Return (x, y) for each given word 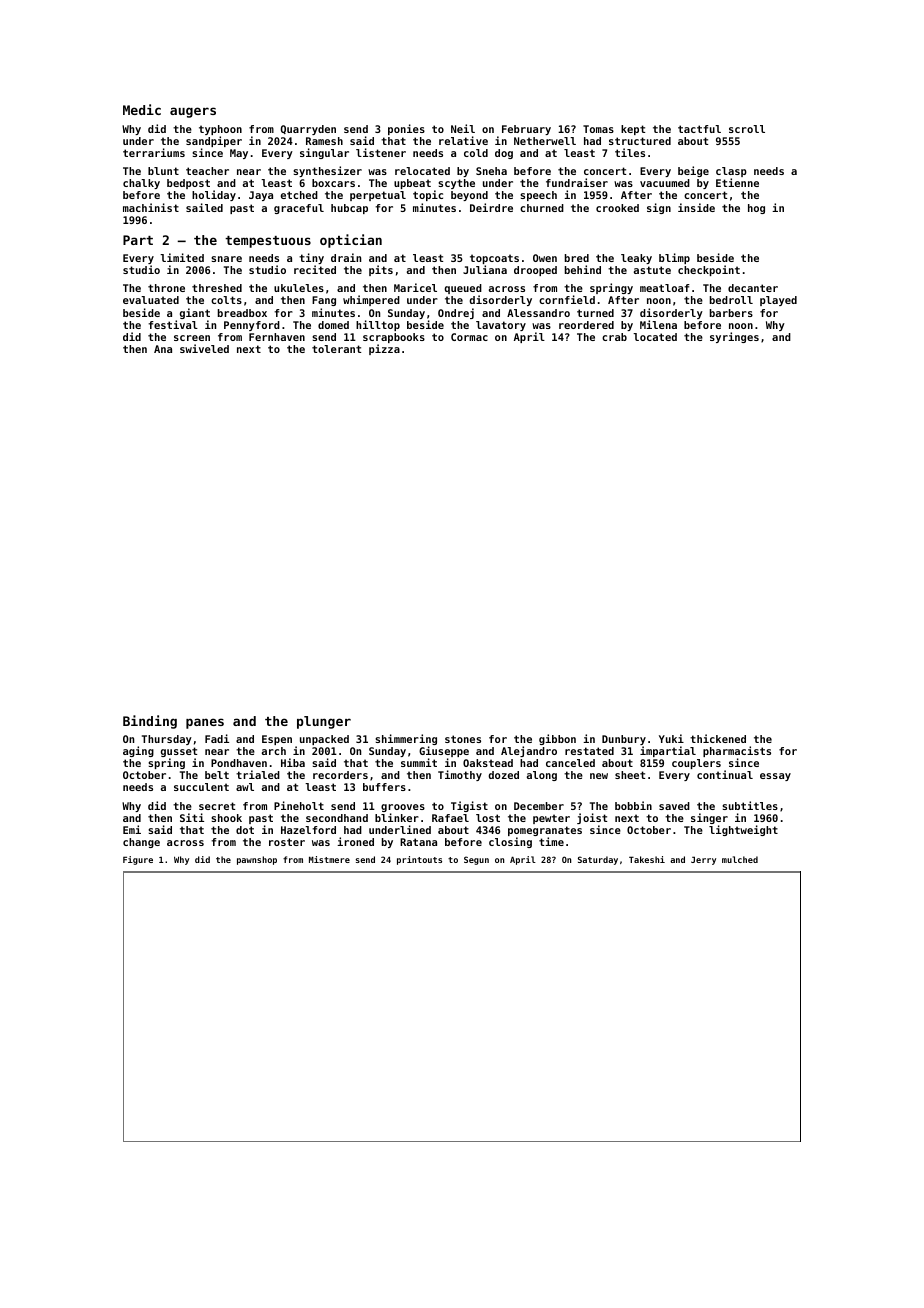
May (239, 154)
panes (205, 723)
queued (463, 290)
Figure (138, 860)
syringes (734, 337)
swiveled (204, 348)
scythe (456, 184)
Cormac (469, 337)
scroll (747, 129)
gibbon (557, 739)
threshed (217, 288)
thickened (718, 738)
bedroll (731, 300)
